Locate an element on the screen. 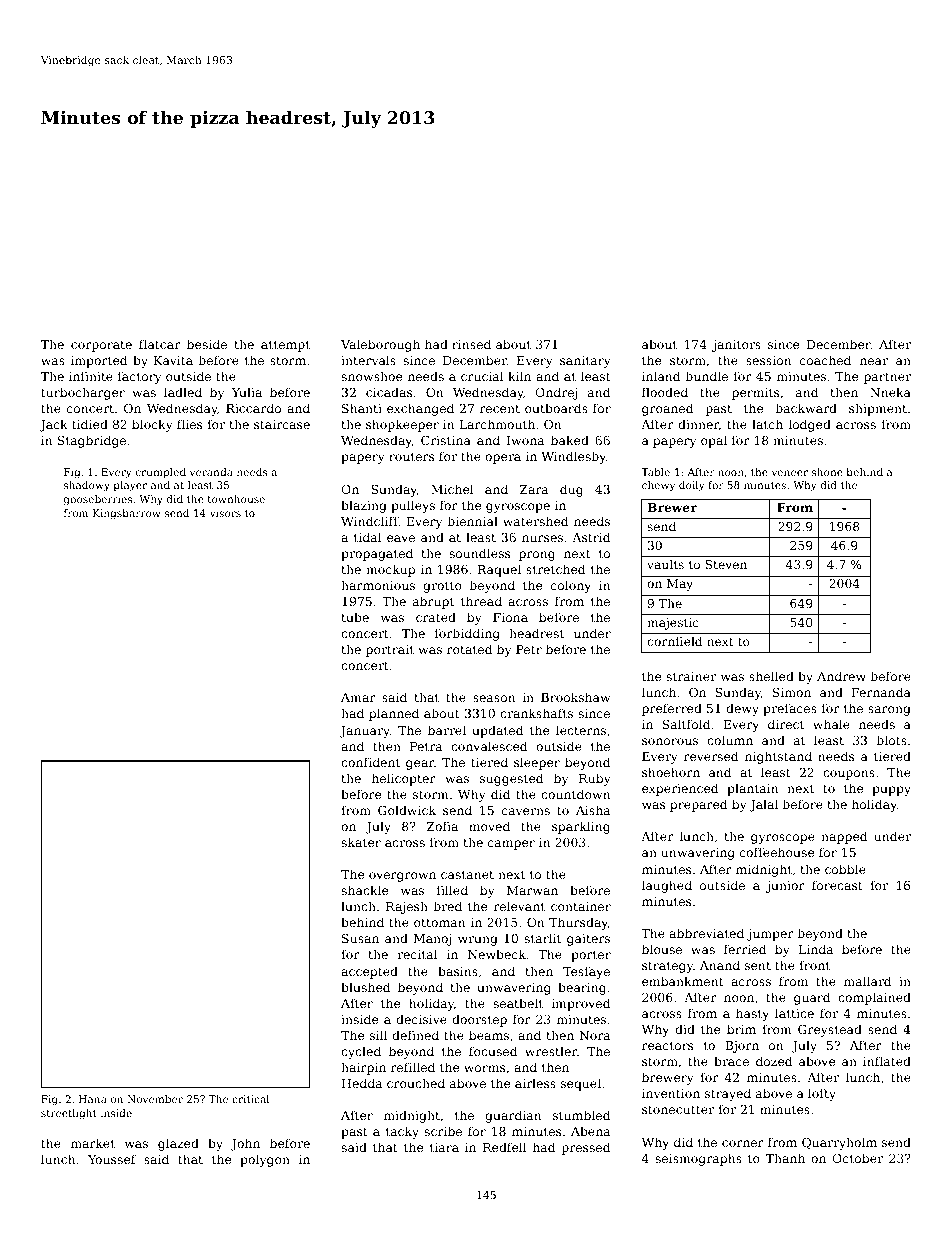 This screenshot has width=952, height=1233. beside is located at coordinates (207, 344).
